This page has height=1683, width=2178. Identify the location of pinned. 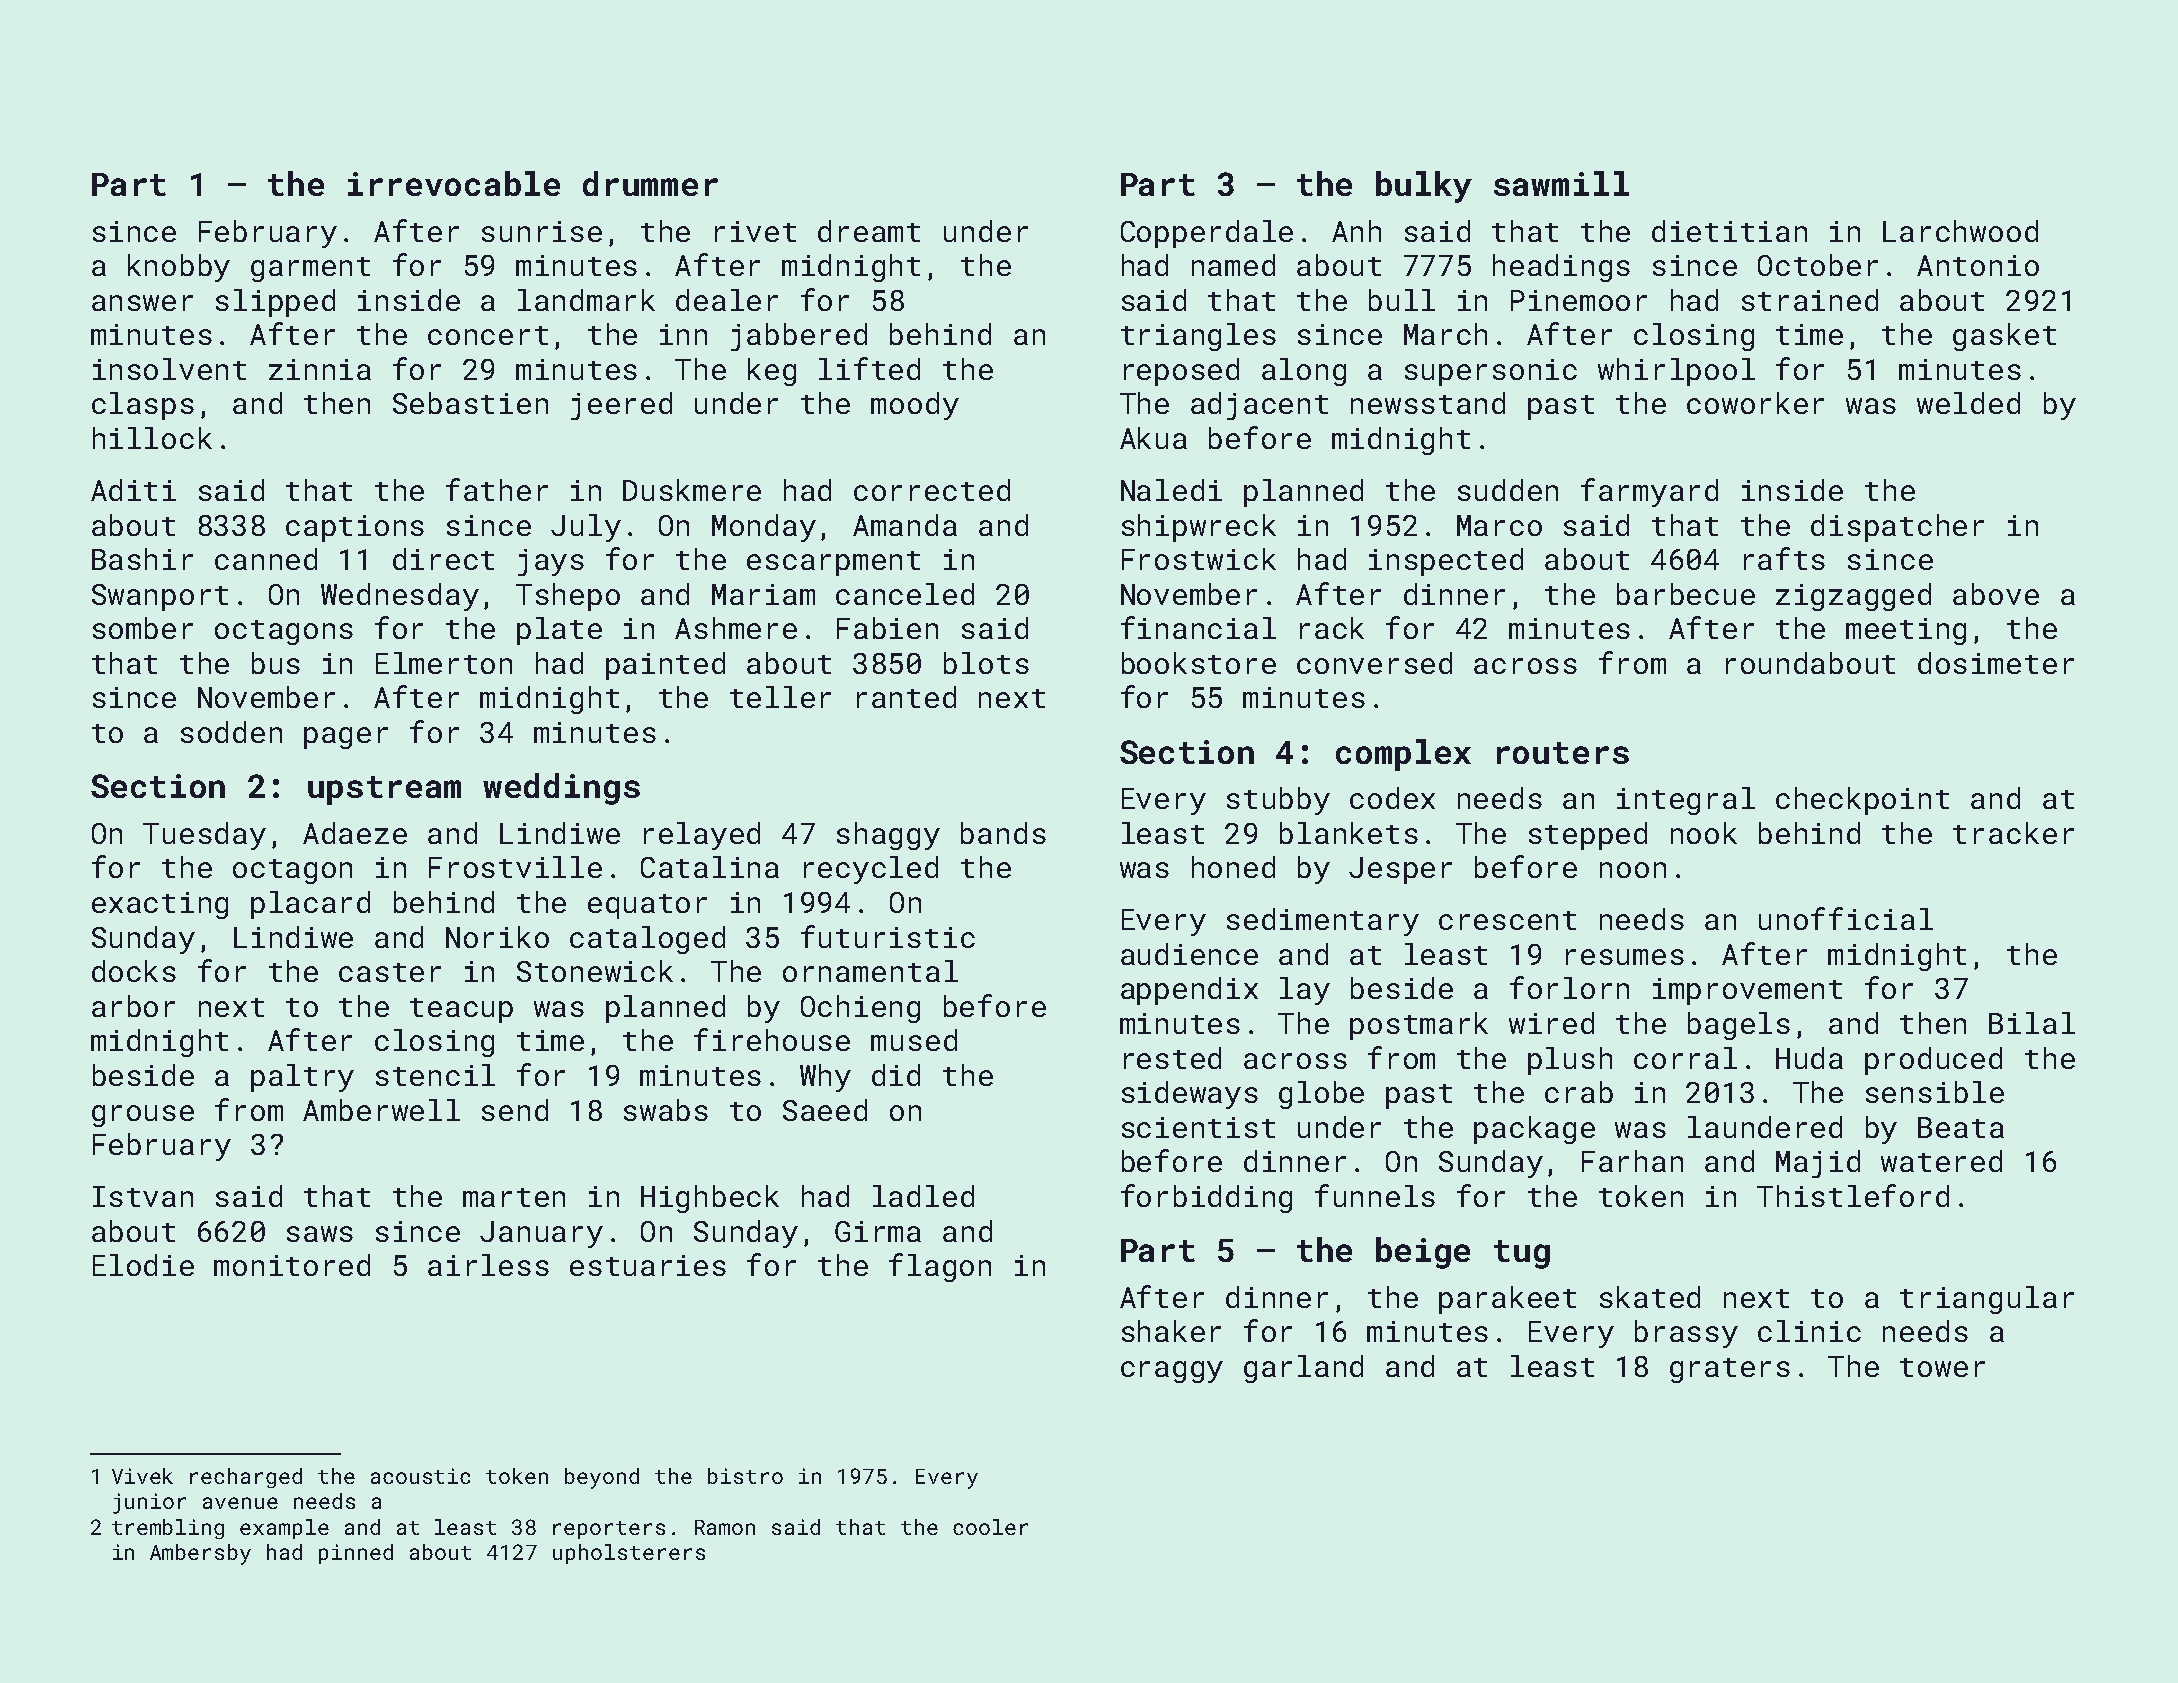
(356, 1554).
